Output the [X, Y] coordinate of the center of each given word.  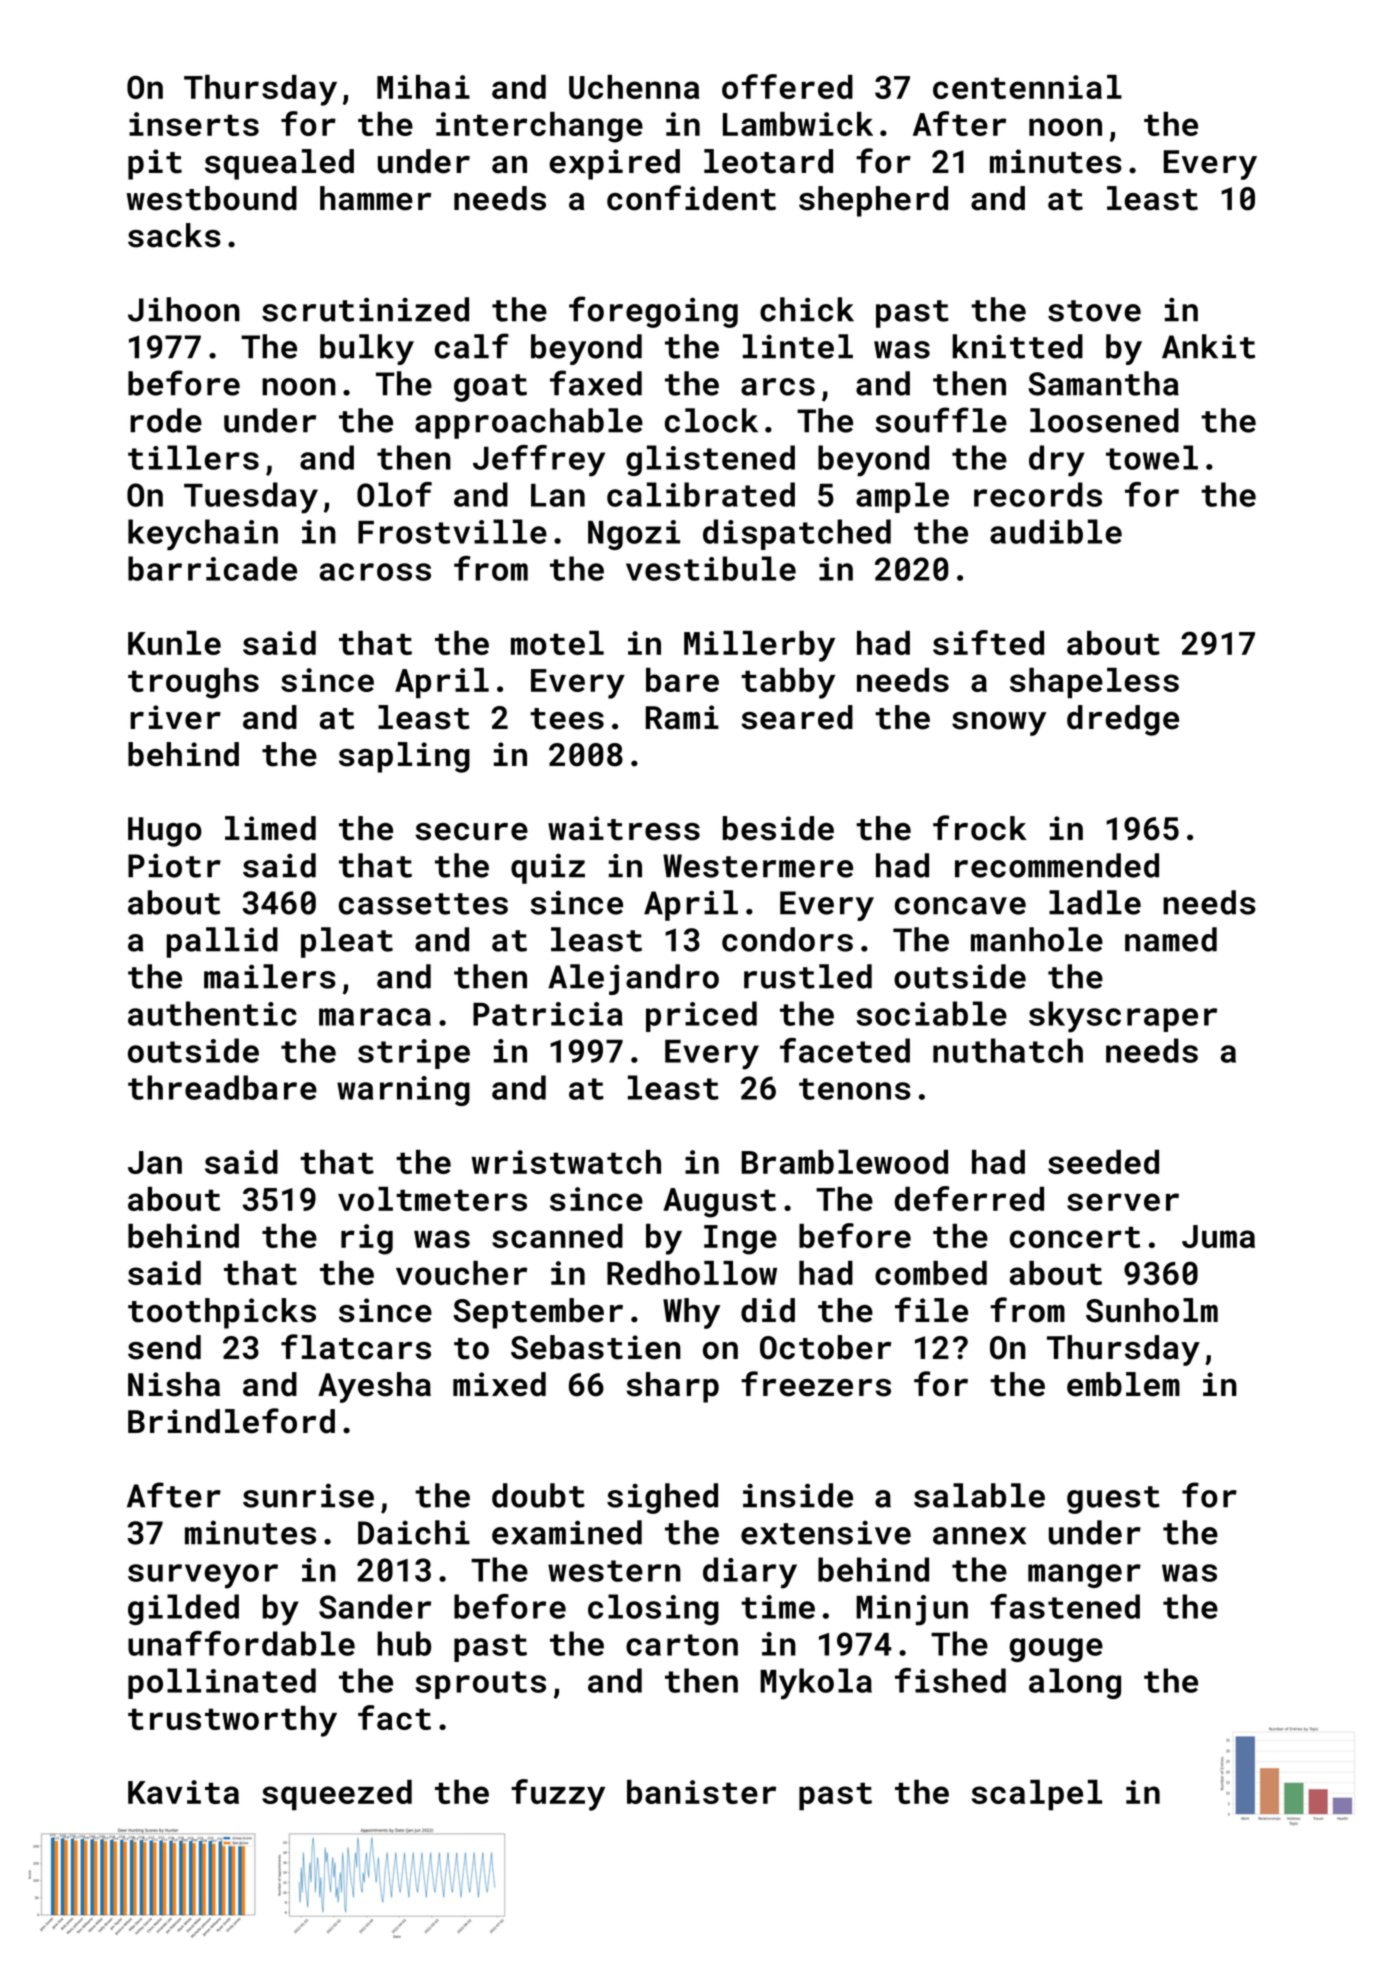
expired [614, 164]
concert [1075, 1237]
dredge [1123, 720]
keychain [203, 535]
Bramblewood [844, 1162]
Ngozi [634, 535]
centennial [1027, 87]
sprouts [480, 1685]
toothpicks [222, 1313]
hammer [375, 198]
